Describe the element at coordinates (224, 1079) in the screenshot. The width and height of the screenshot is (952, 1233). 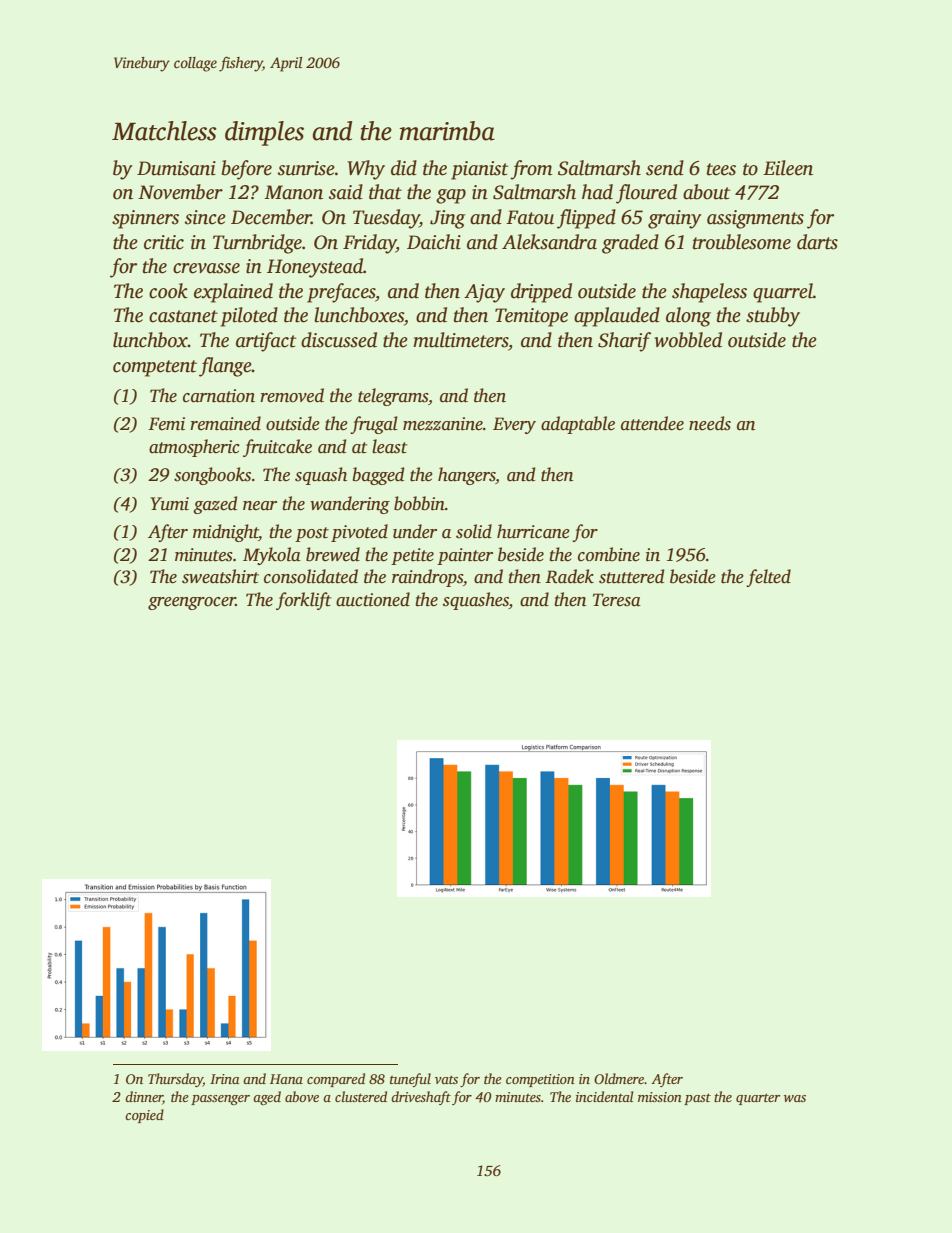
I see `Irina` at that location.
